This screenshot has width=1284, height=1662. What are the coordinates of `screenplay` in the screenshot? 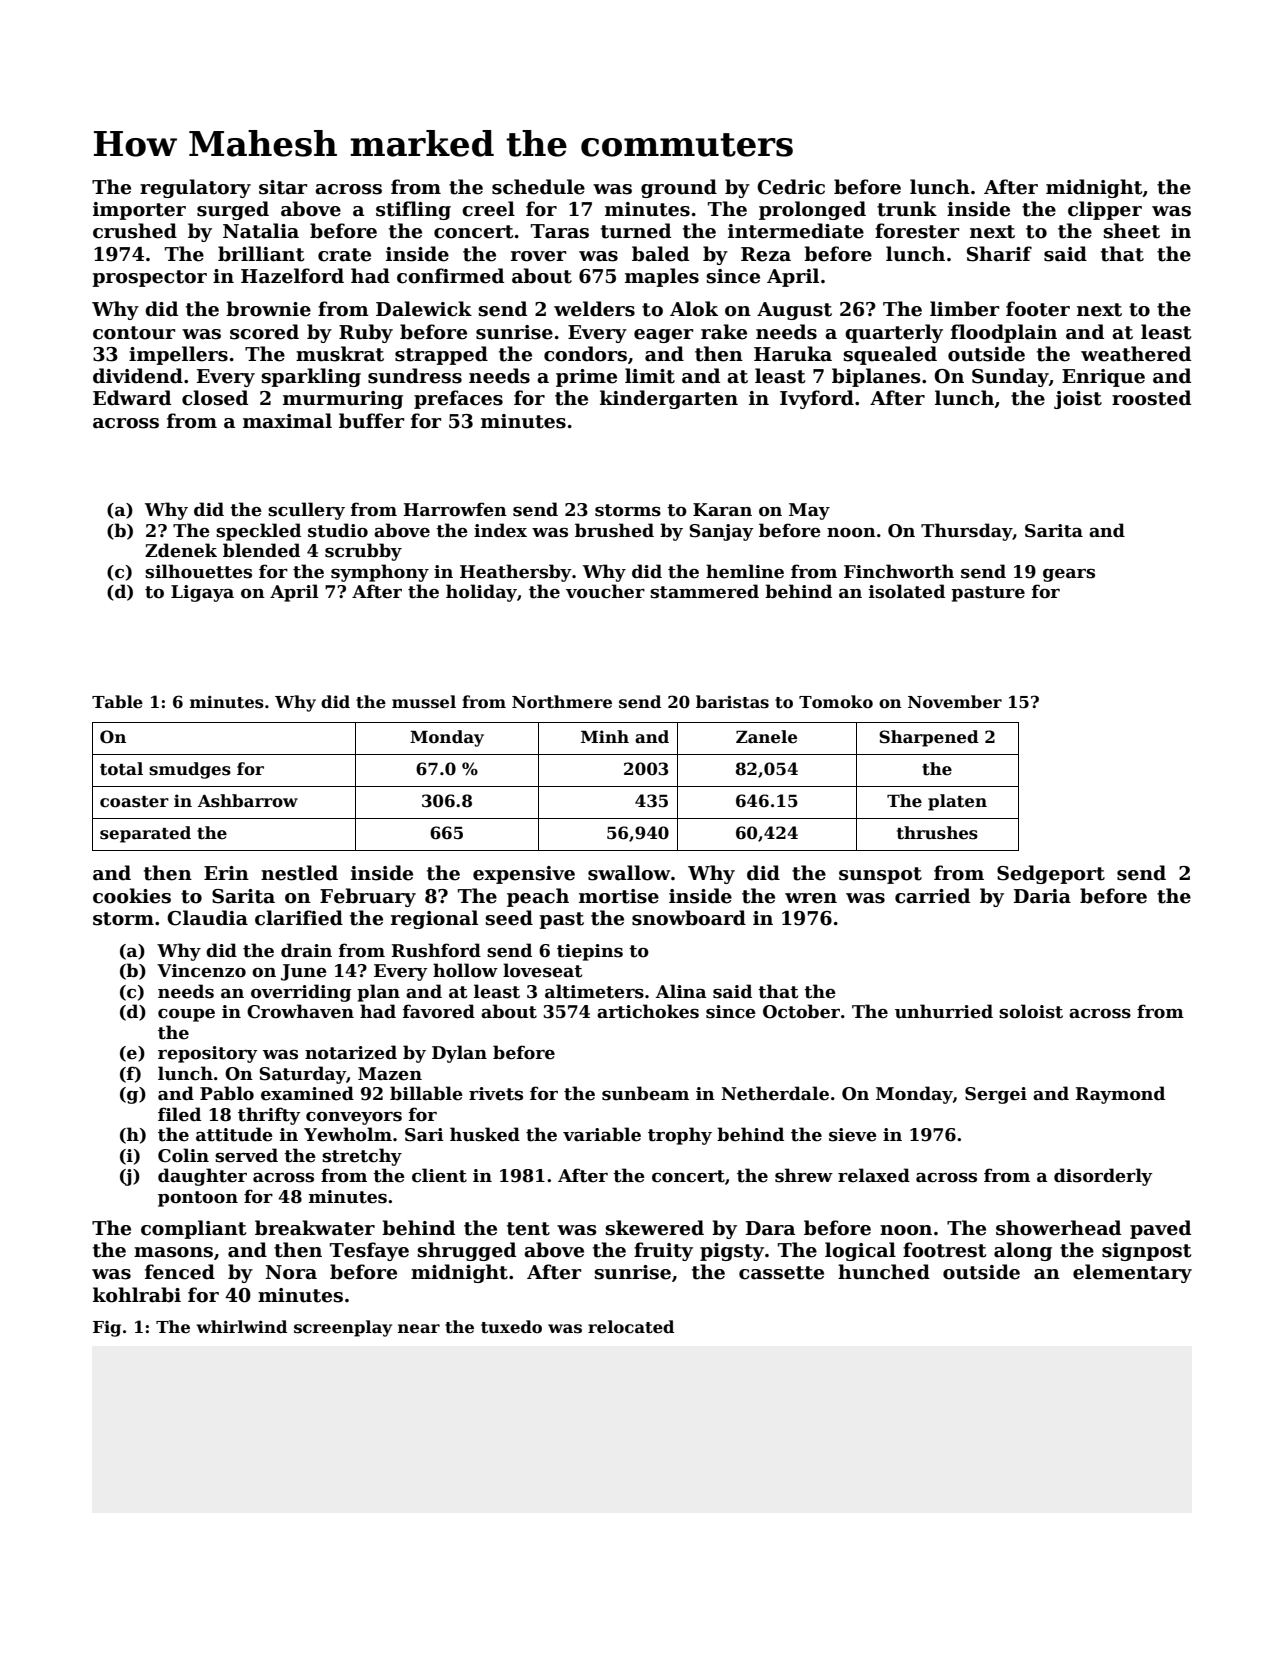 It's located at (343, 1328).
